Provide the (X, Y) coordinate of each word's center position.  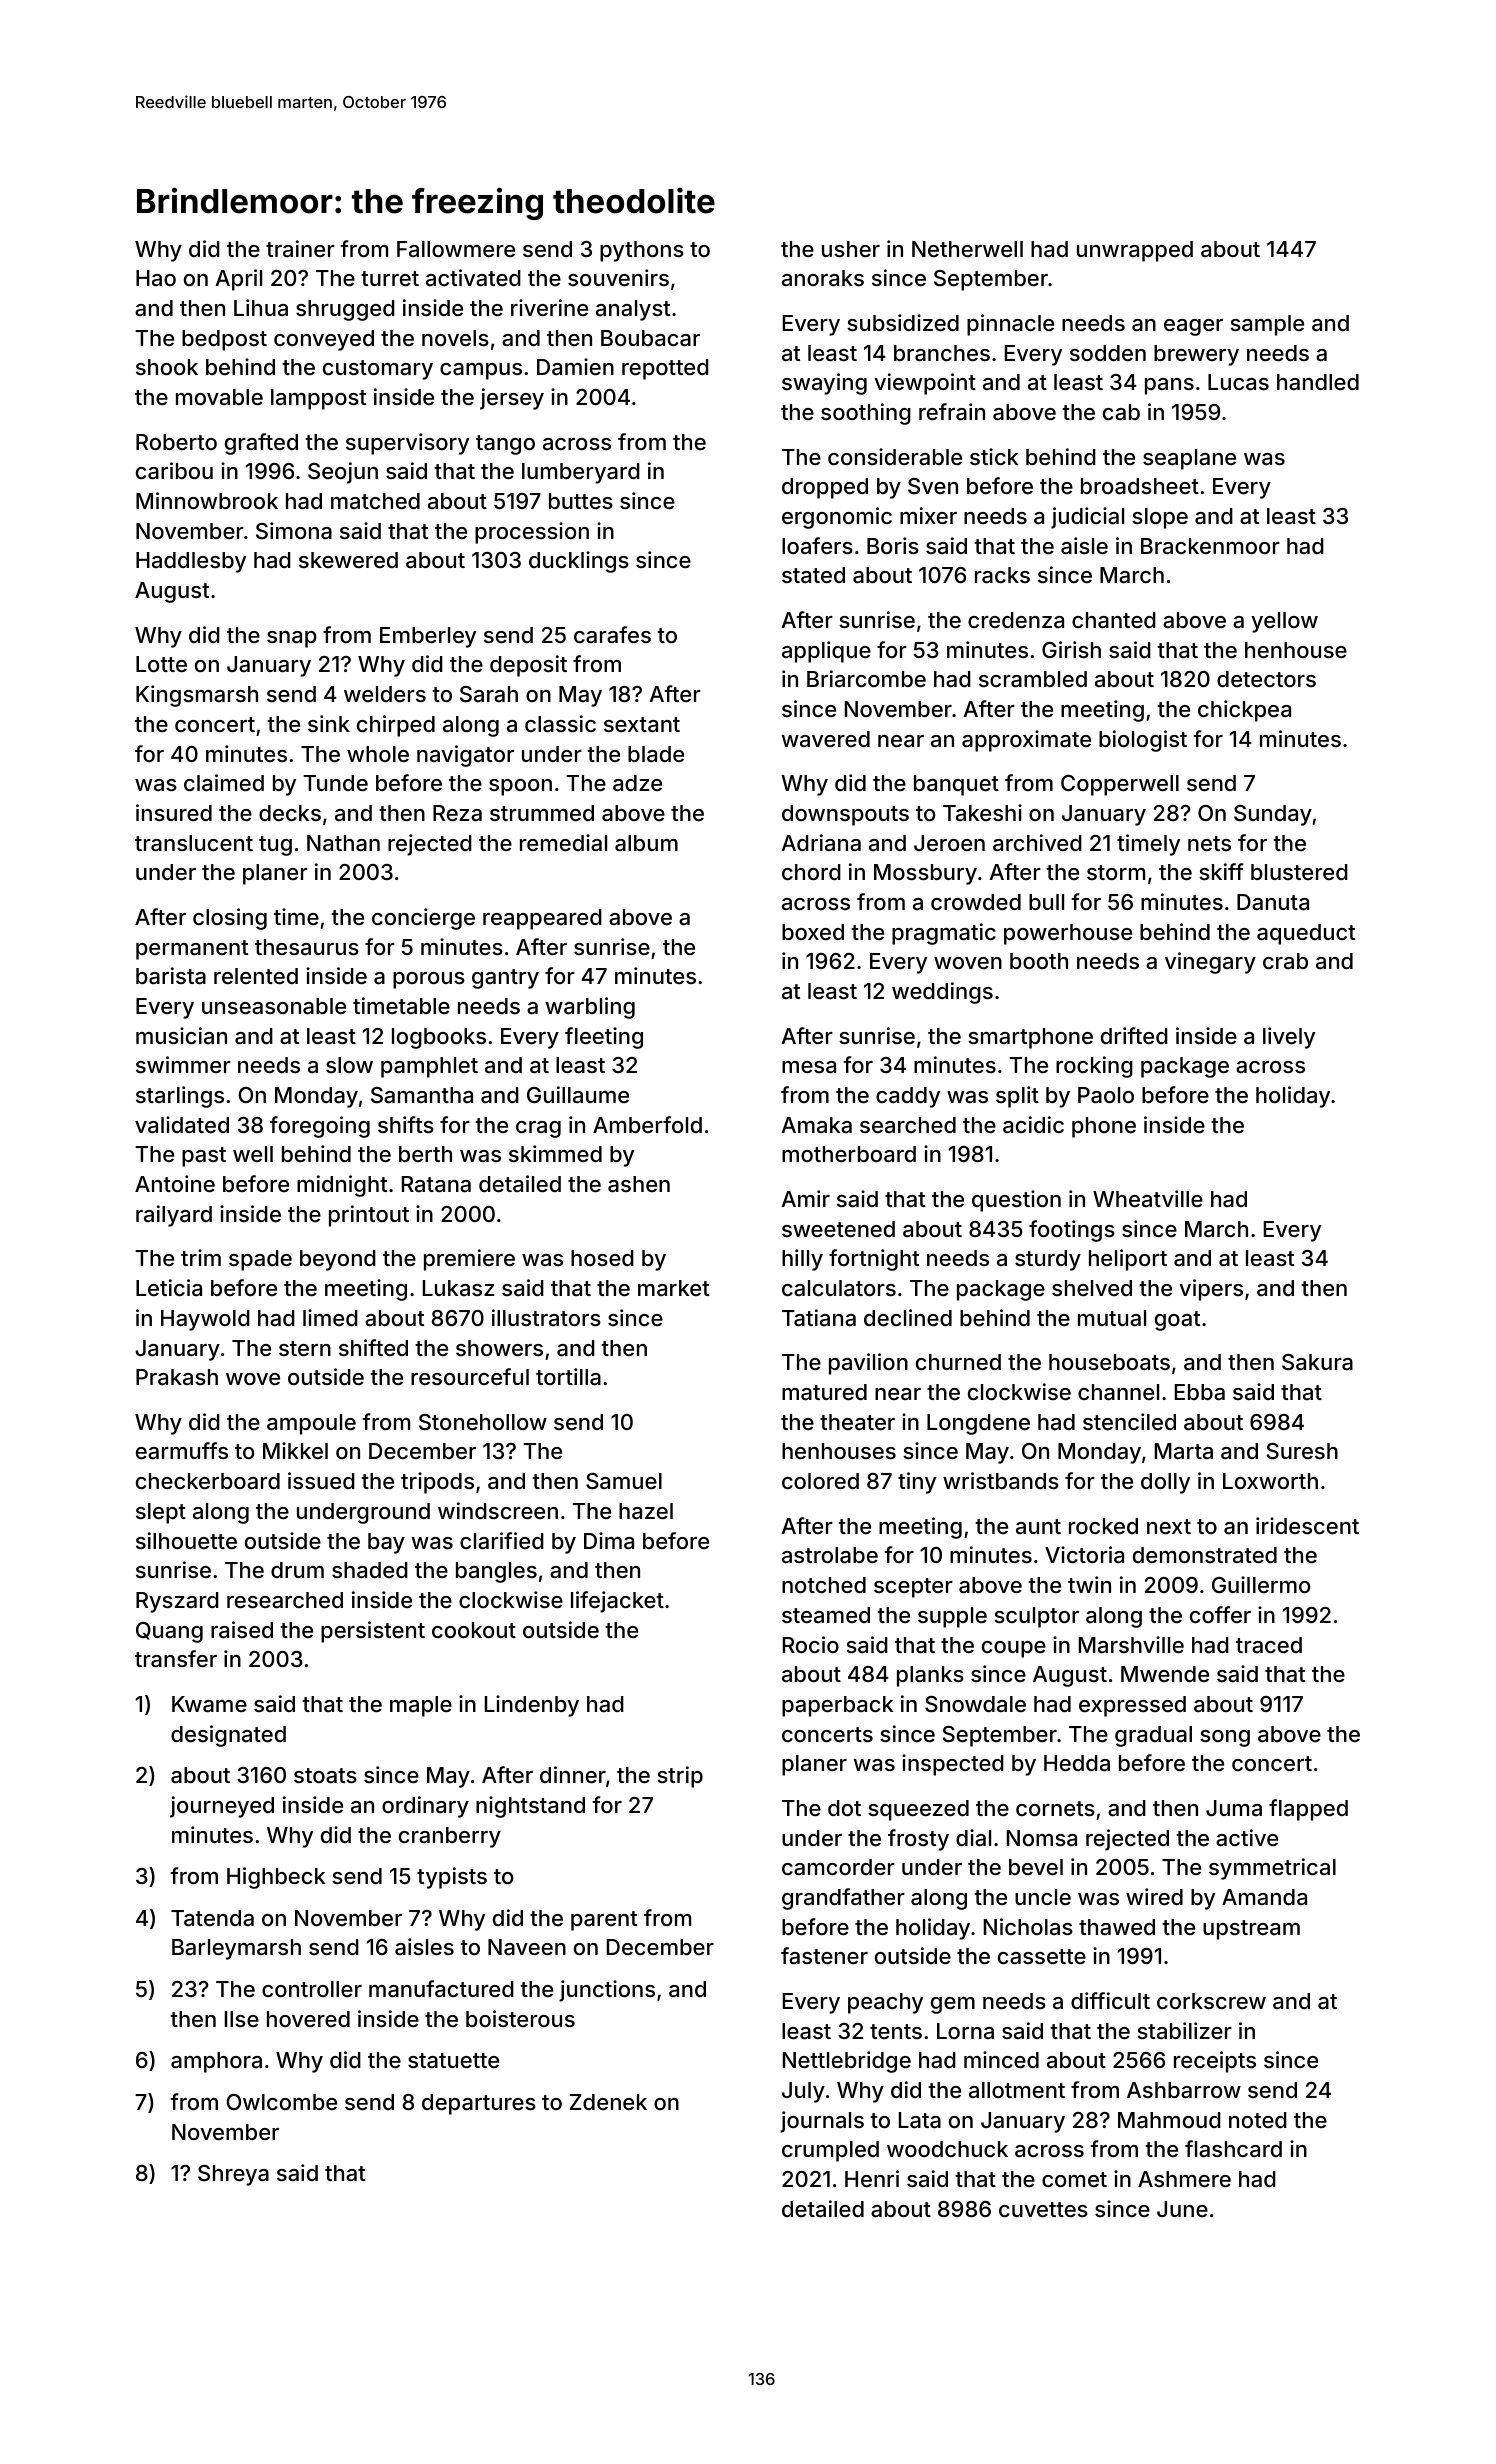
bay (386, 1543)
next (1169, 1526)
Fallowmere (456, 249)
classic (560, 724)
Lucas (1238, 382)
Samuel (624, 1481)
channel (1118, 1392)
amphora (216, 2062)
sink (329, 723)
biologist (1143, 741)
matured (824, 1392)
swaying (824, 384)
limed (330, 1317)
